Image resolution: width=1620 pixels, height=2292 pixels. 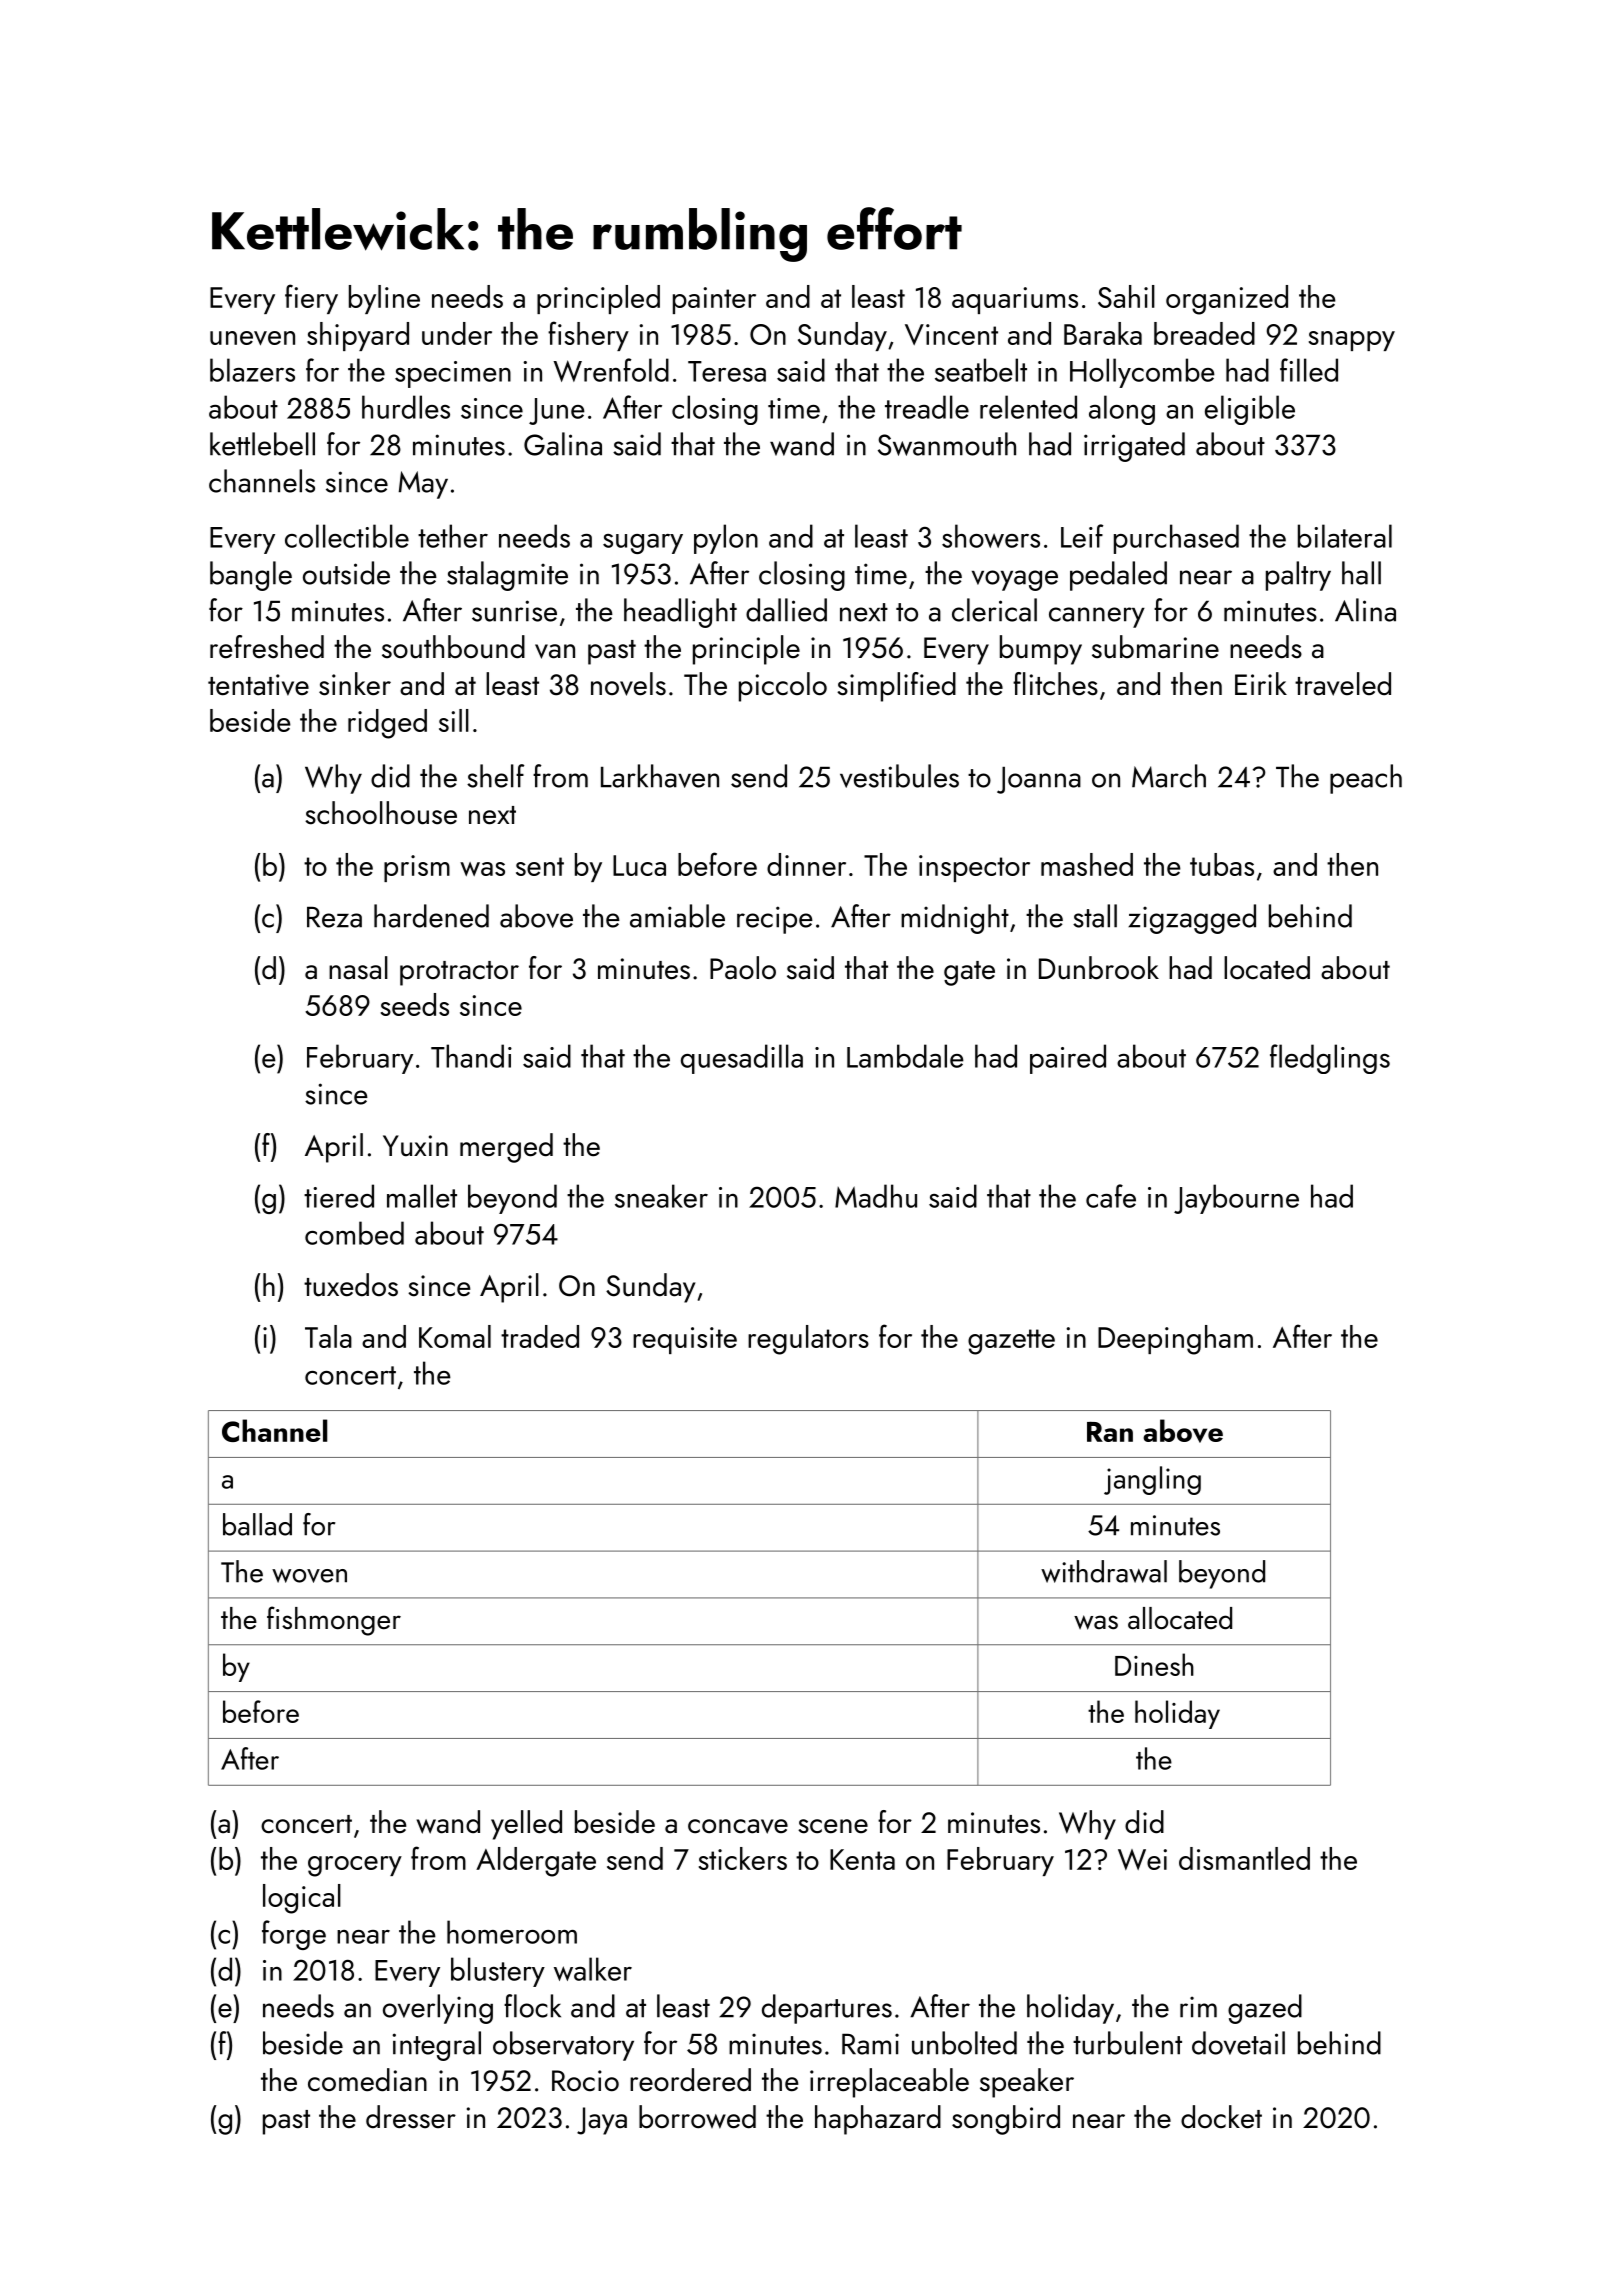 I want to click on peach, so click(x=1366, y=779).
